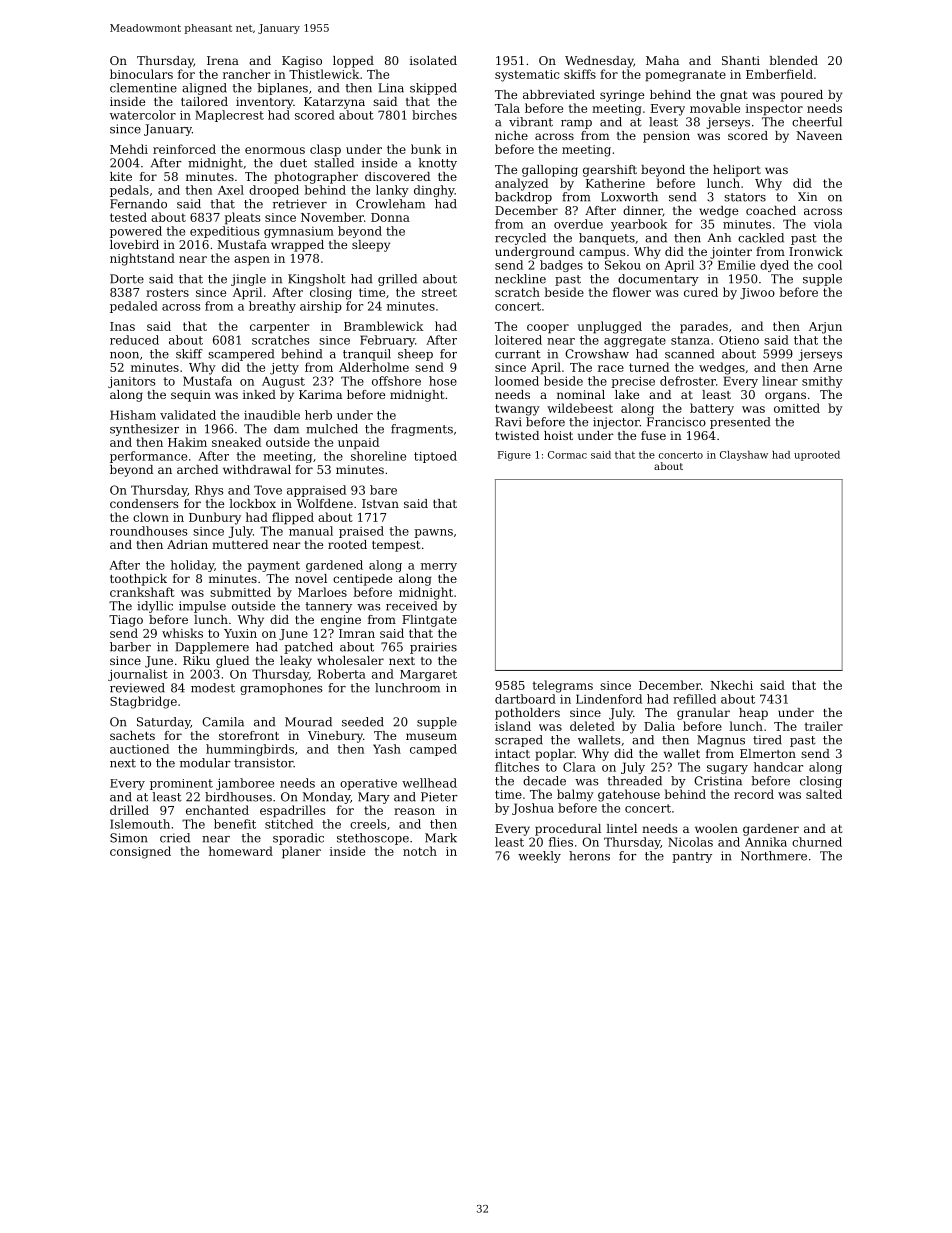  Describe the element at coordinates (127, 279) in the page. I see `Dorte` at that location.
